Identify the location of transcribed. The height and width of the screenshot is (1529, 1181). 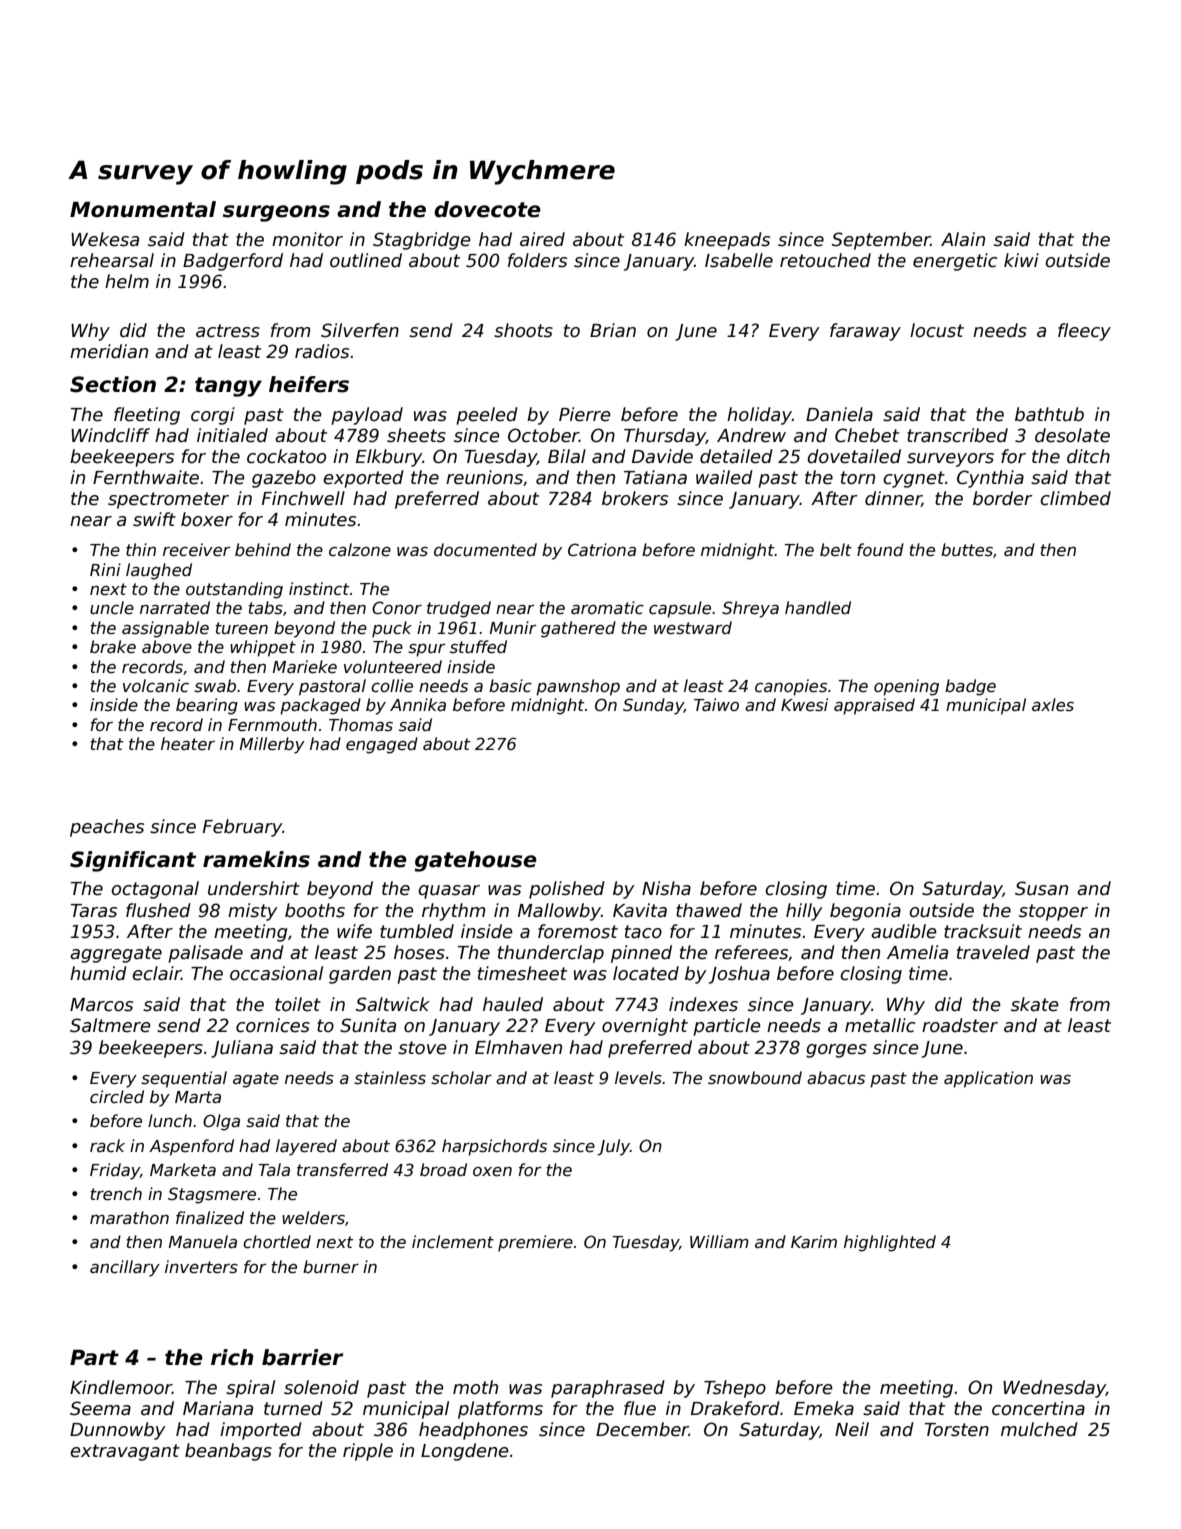
(957, 435).
